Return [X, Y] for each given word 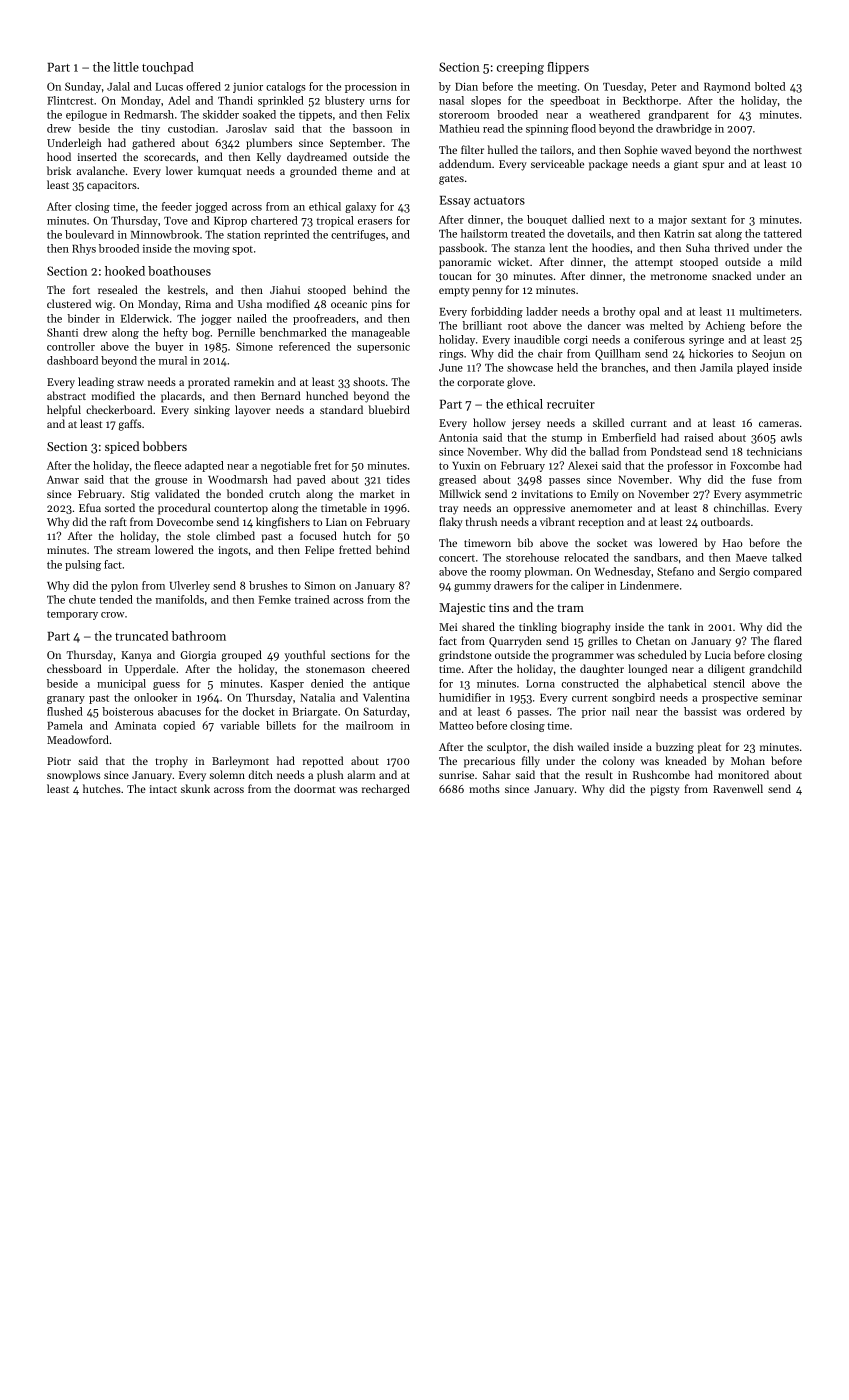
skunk [195, 788]
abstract [66, 395]
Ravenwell [738, 788]
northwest [777, 149]
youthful [305, 656]
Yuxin [466, 465]
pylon [124, 586]
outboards [725, 521]
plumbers [269, 144]
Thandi [235, 100]
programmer [583, 657]
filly [531, 762]
